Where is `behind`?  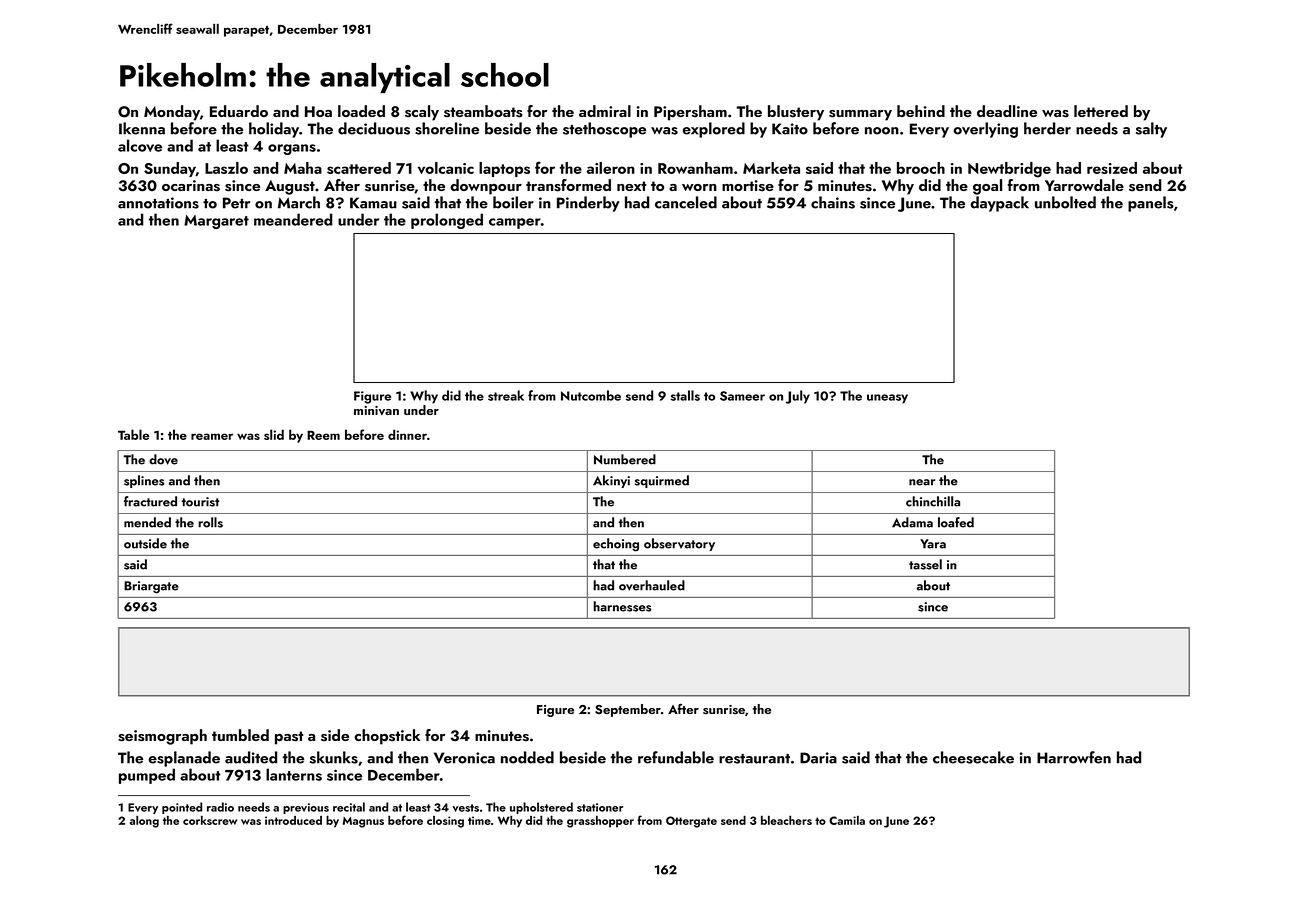 behind is located at coordinates (921, 111).
